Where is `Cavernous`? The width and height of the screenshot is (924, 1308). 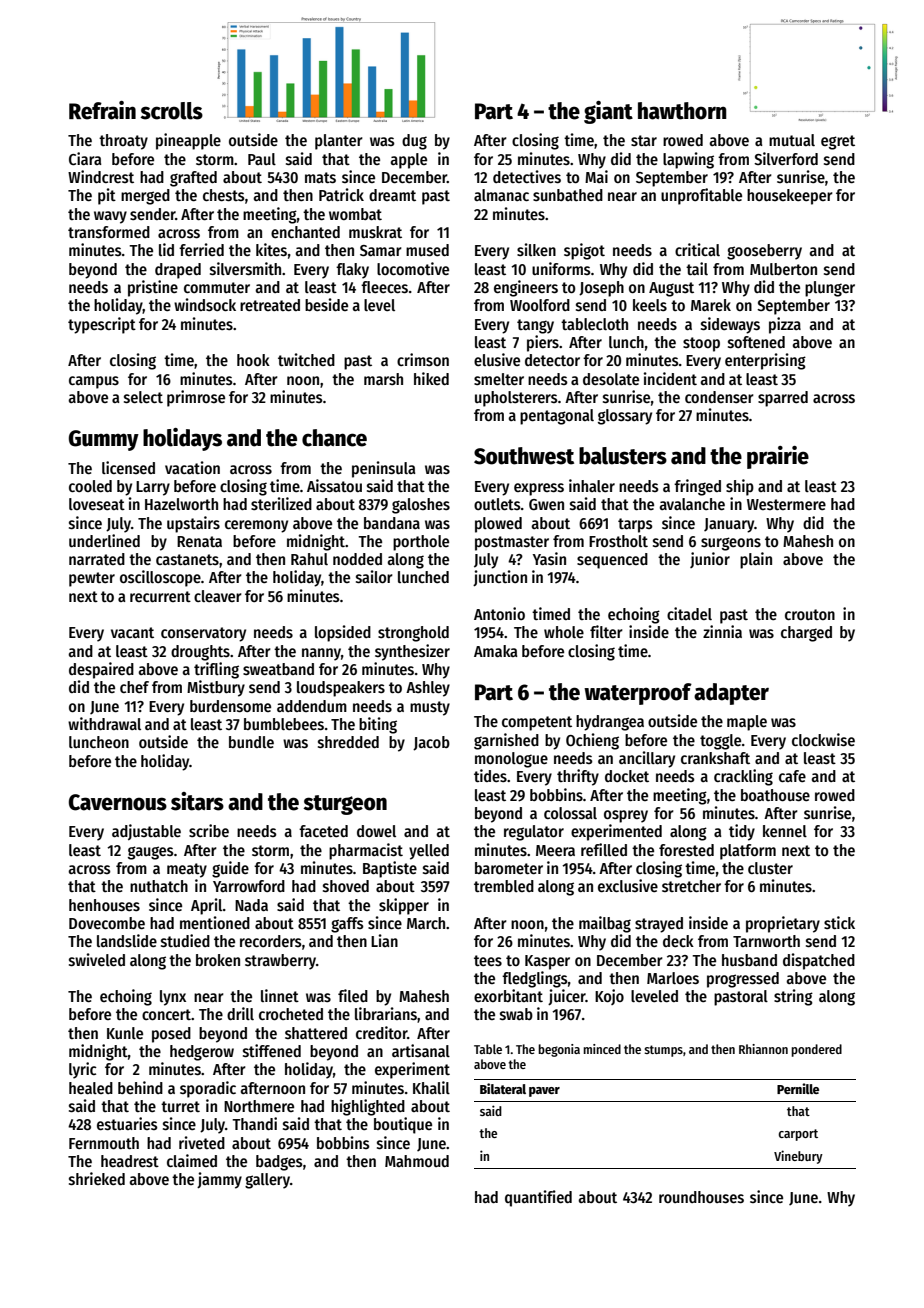 Cavernous is located at coordinates (118, 802).
